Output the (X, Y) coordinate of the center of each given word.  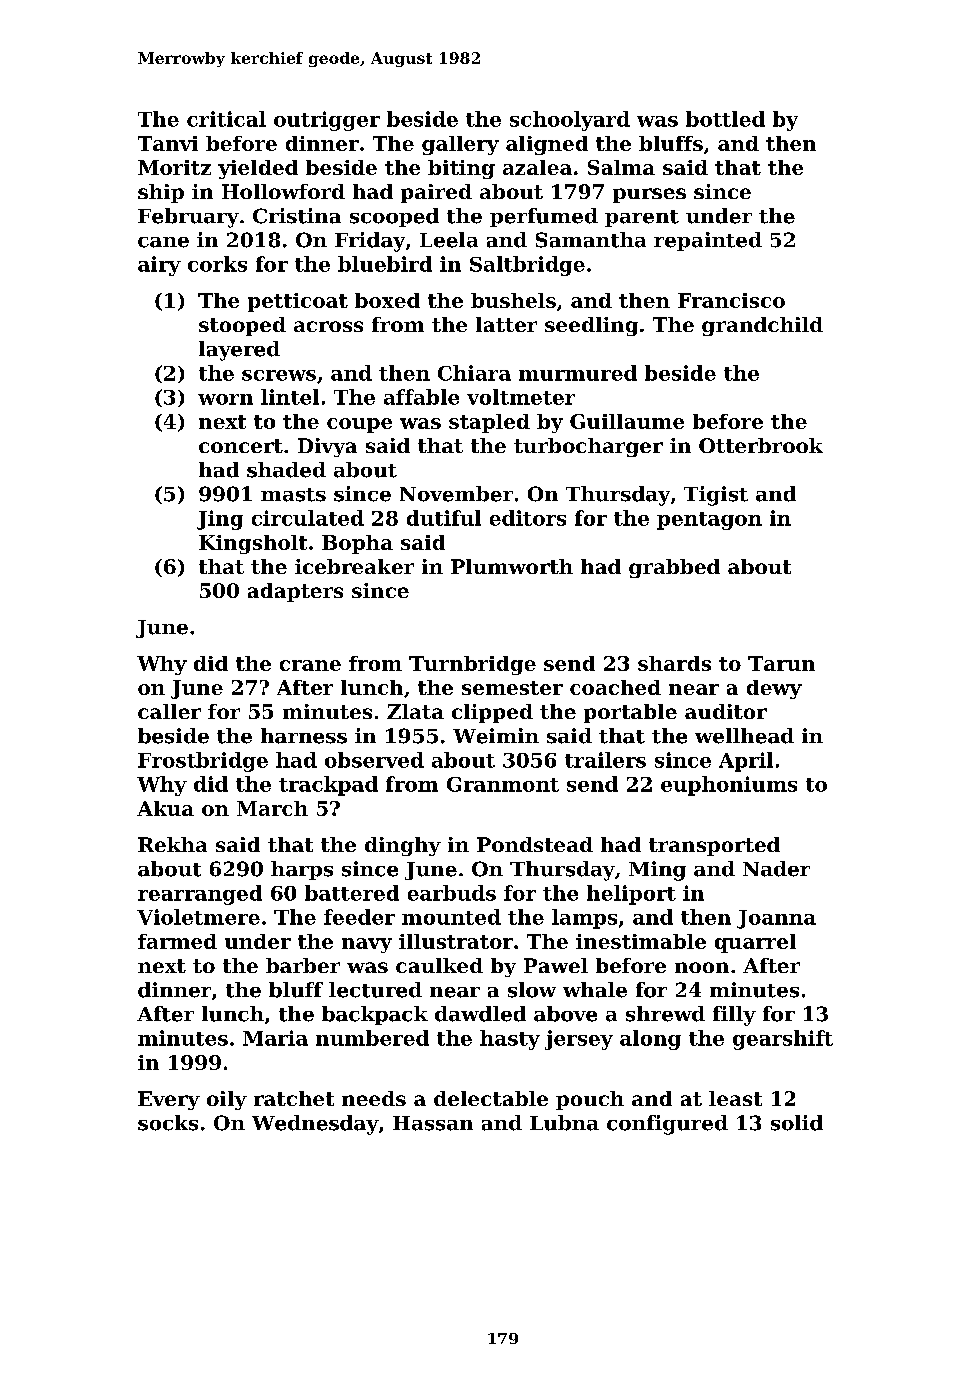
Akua (165, 808)
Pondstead (535, 844)
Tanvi (168, 143)
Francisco (731, 300)
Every (169, 1100)
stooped (242, 326)
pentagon (709, 521)
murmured (578, 373)
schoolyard (570, 121)
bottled (725, 119)
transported (714, 846)
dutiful (444, 518)
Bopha (357, 544)
